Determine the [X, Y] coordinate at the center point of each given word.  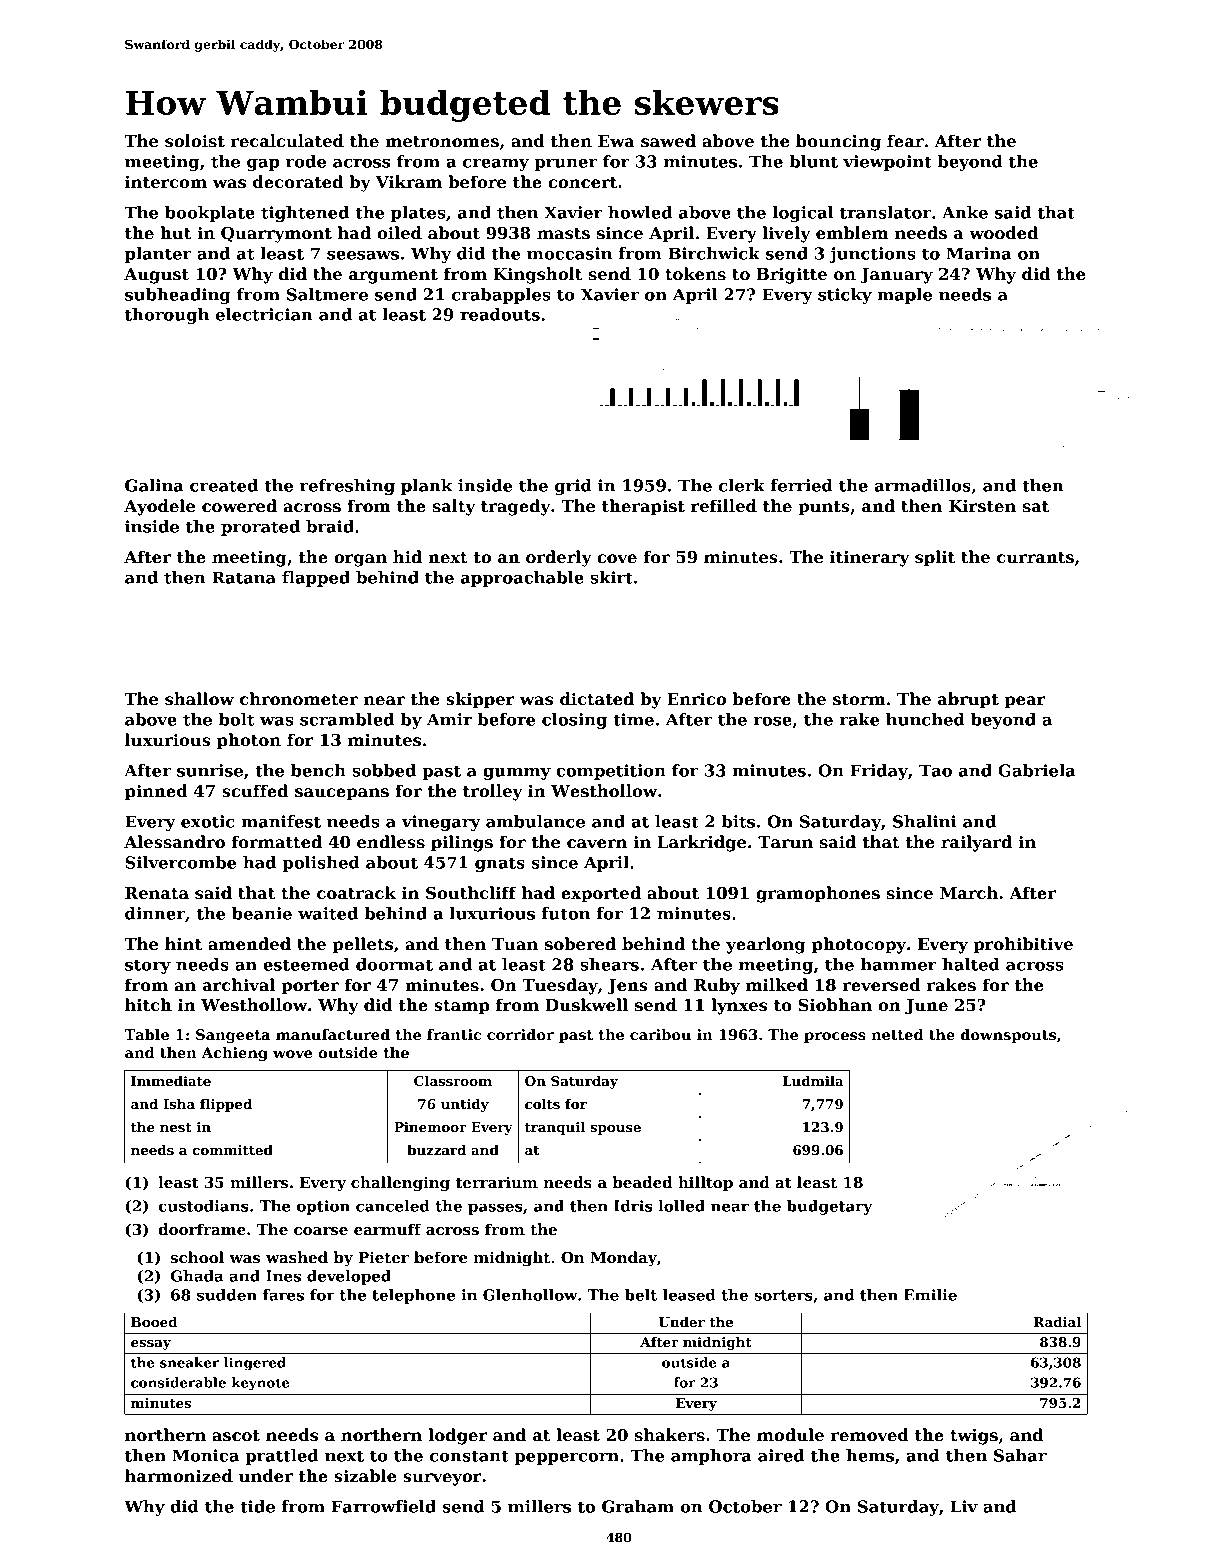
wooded [1003, 233]
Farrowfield [384, 1506]
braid [330, 526]
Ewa [616, 141]
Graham [638, 1506]
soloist [195, 141]
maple [904, 296]
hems [870, 1455]
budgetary [829, 1207]
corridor [520, 1034]
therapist [643, 507]
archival [239, 985]
